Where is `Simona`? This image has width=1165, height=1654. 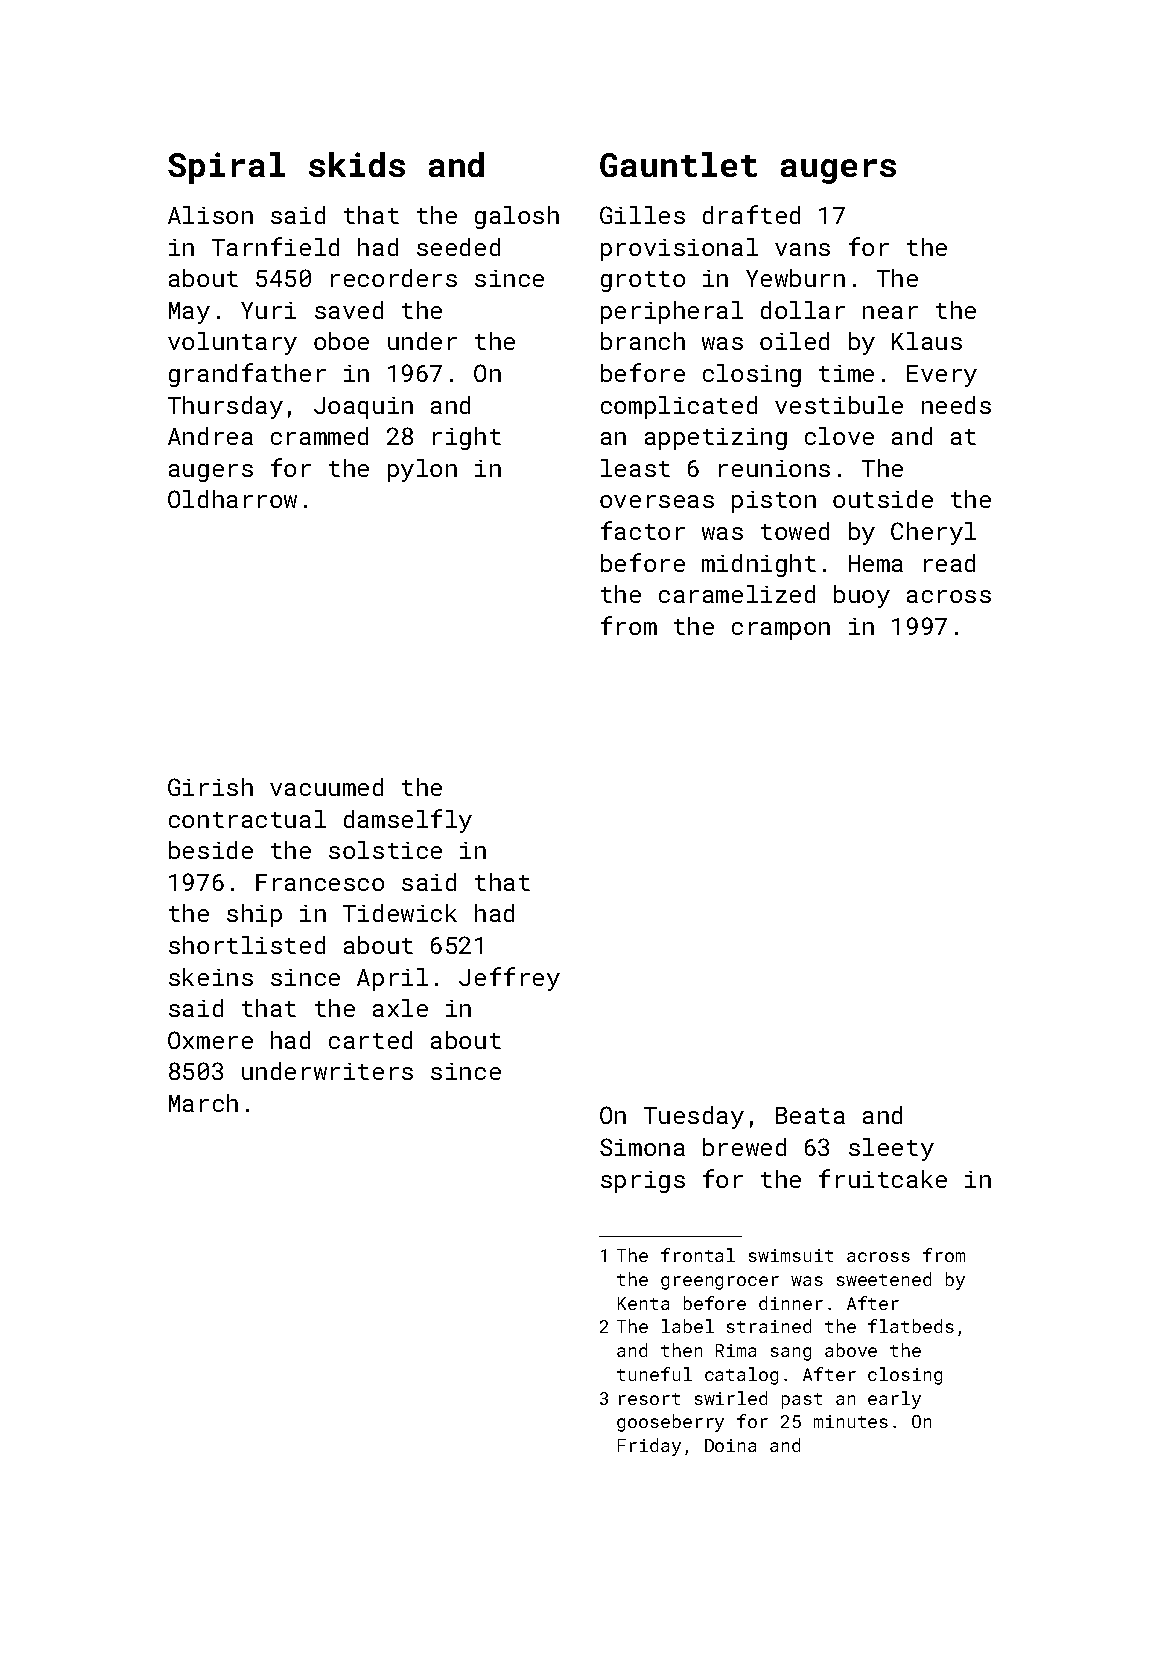
Simona is located at coordinates (642, 1147).
